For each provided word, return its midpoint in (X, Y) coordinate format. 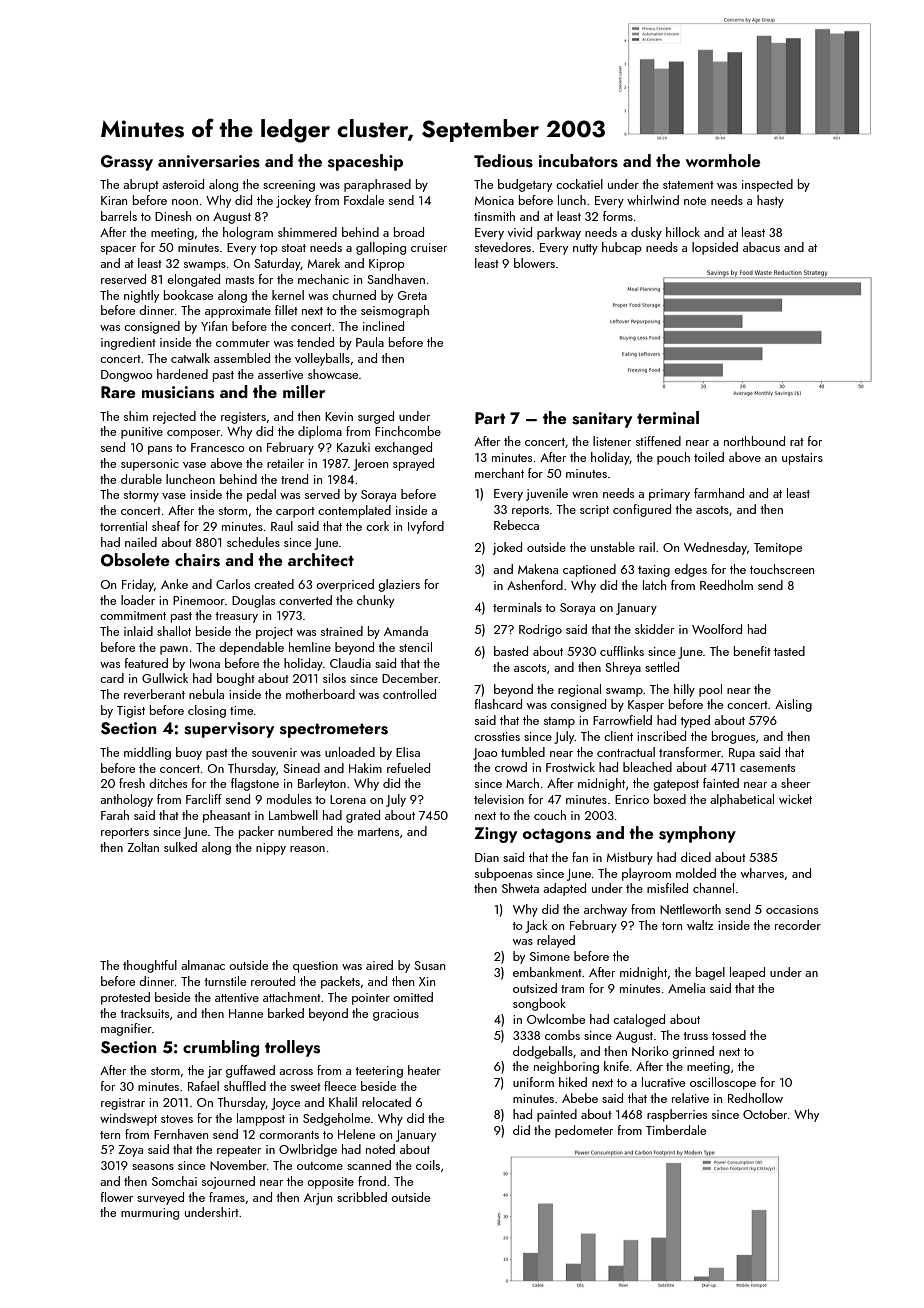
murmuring (150, 1214)
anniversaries (209, 161)
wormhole (723, 160)
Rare (118, 392)
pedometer (584, 1131)
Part (490, 418)
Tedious (503, 161)
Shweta (520, 888)
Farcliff (204, 799)
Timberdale (676, 1130)
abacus (761, 247)
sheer (795, 783)
